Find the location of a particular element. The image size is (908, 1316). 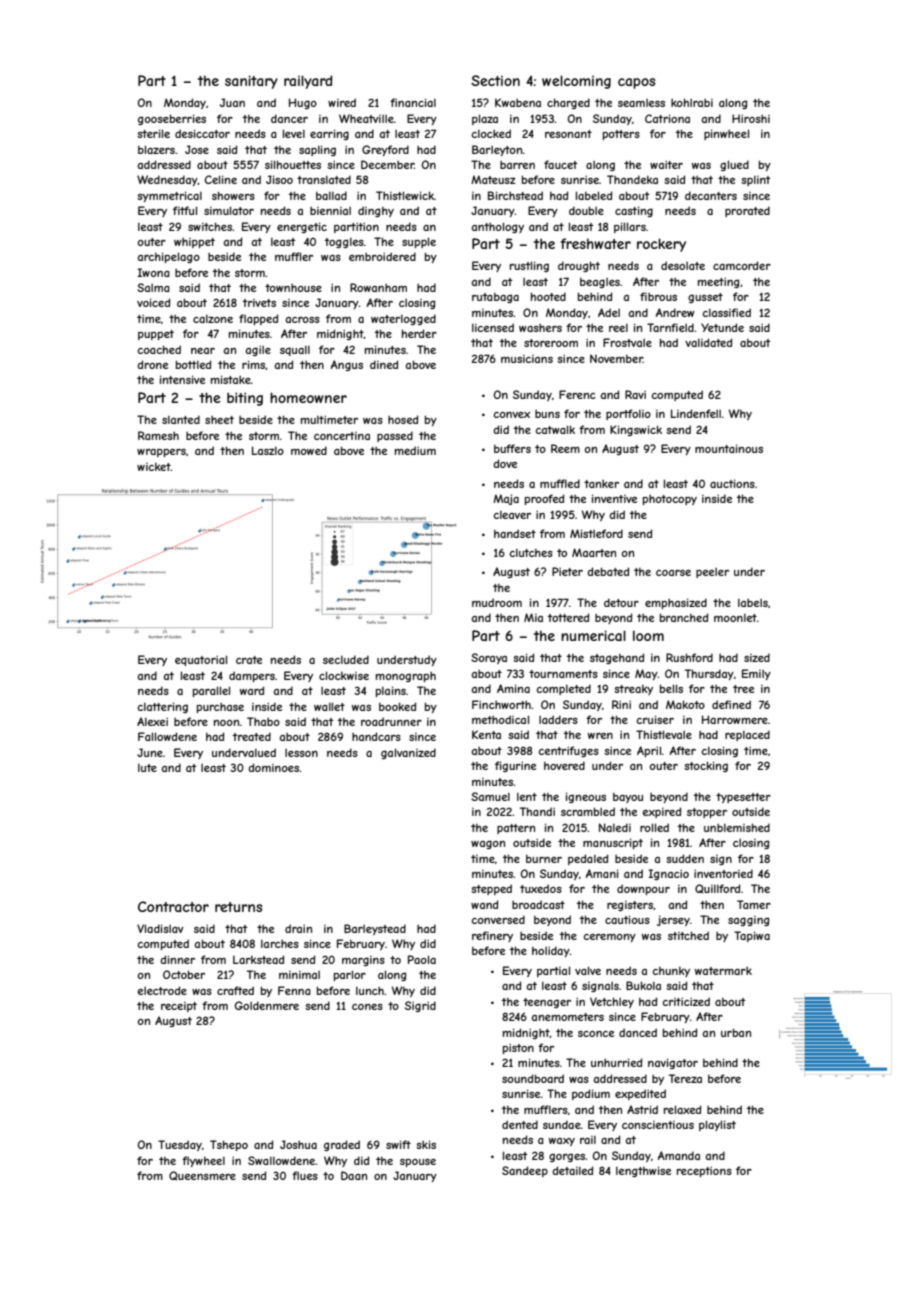

completed is located at coordinates (563, 689).
